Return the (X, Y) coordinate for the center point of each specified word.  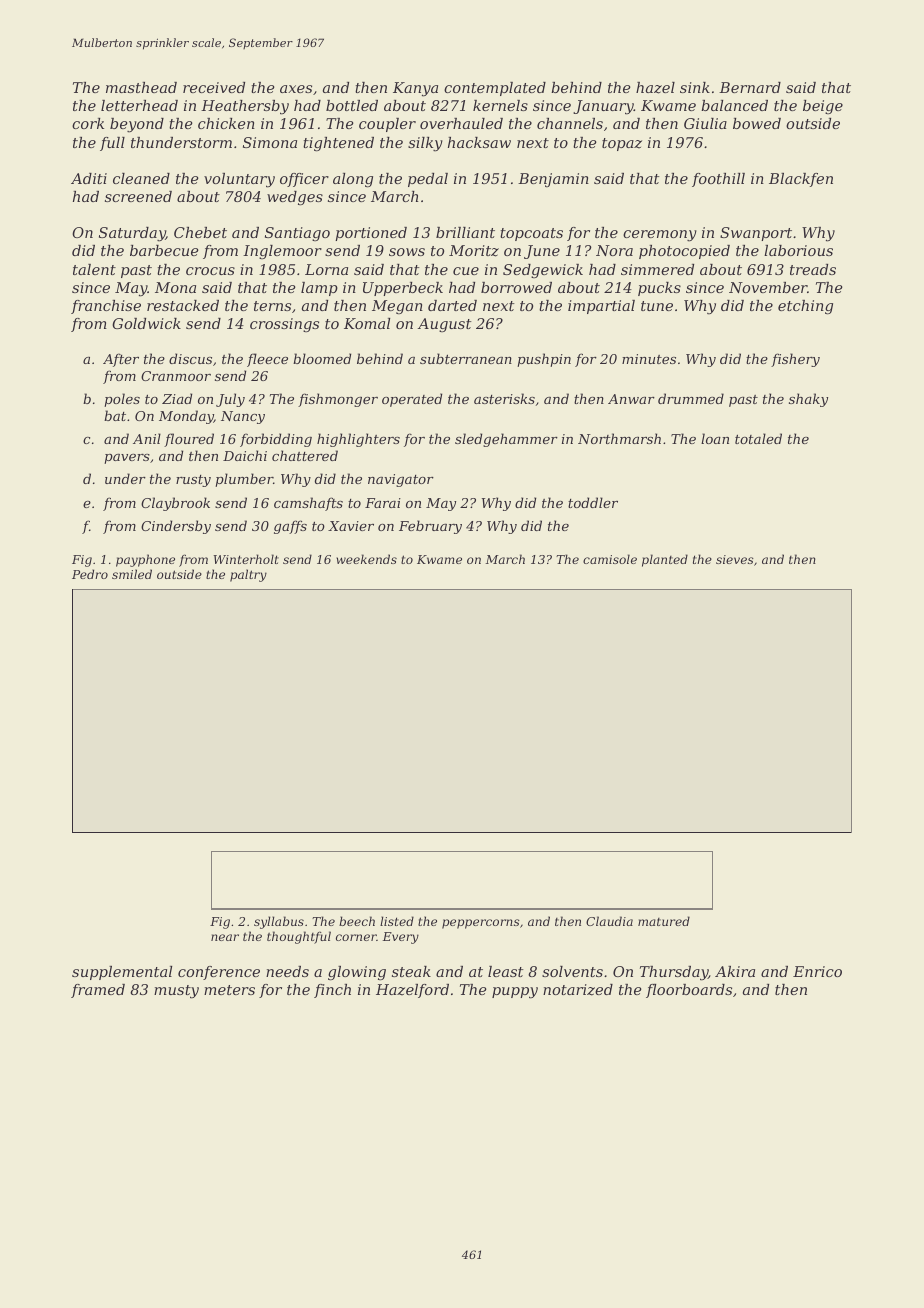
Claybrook (175, 504)
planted (665, 560)
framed (98, 991)
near (225, 937)
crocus (210, 271)
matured (664, 921)
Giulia (705, 123)
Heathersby (245, 107)
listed (397, 921)
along (353, 180)
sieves (735, 559)
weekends (366, 559)
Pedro (90, 574)
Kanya (415, 89)
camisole (610, 559)
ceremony (660, 236)
